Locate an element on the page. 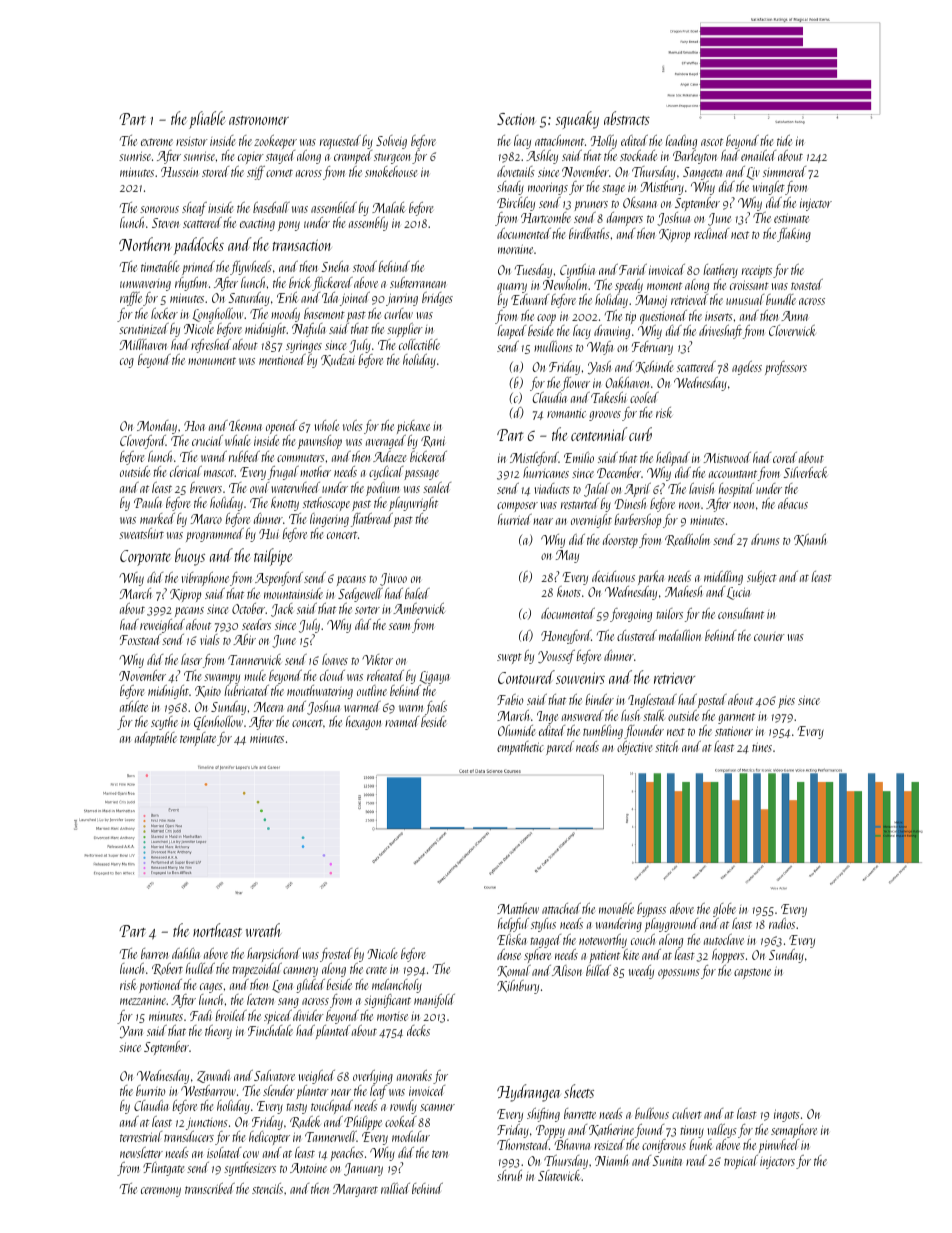  slender is located at coordinates (279, 1090).
